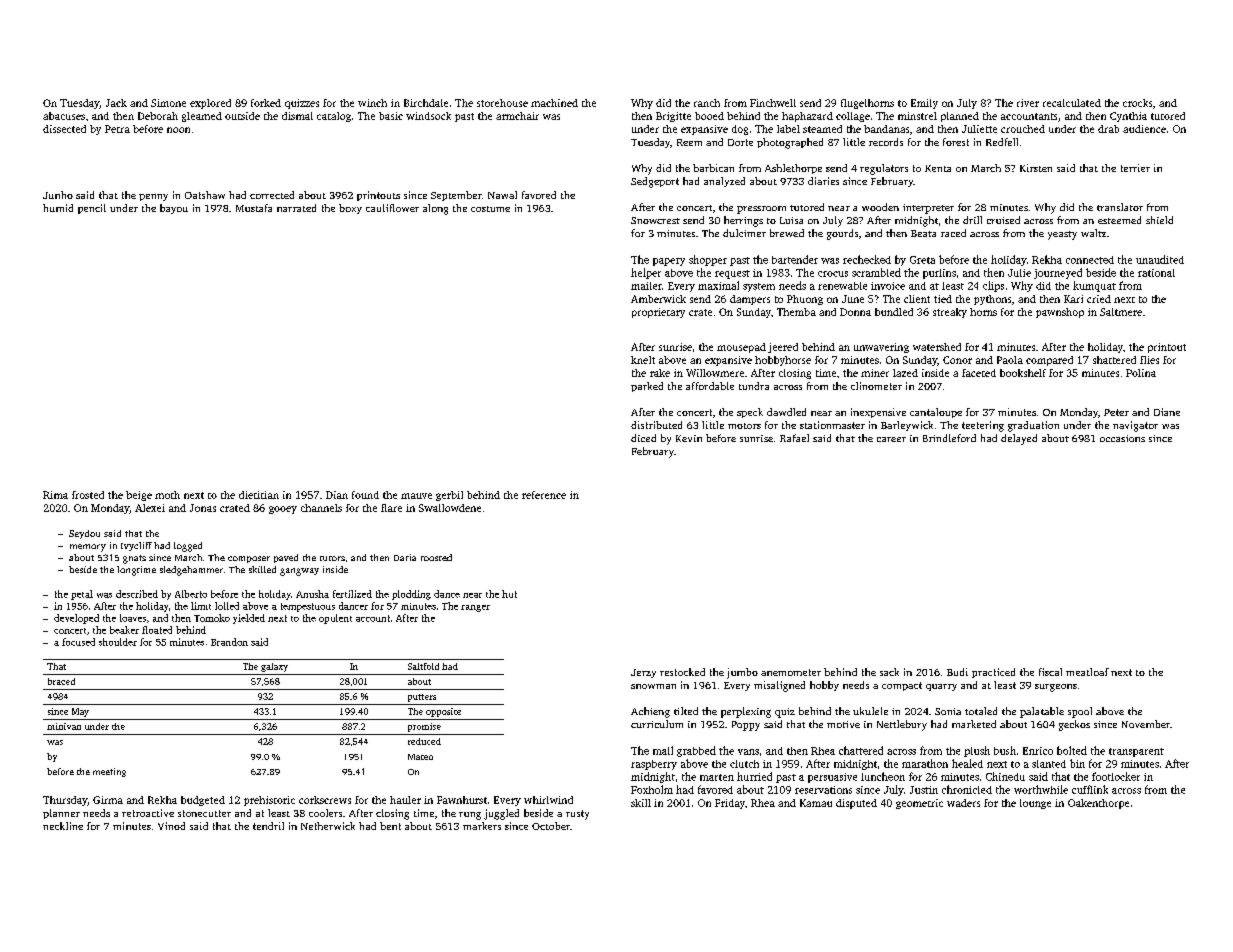  What do you see at coordinates (65, 801) in the screenshot?
I see `Thursday` at bounding box center [65, 801].
